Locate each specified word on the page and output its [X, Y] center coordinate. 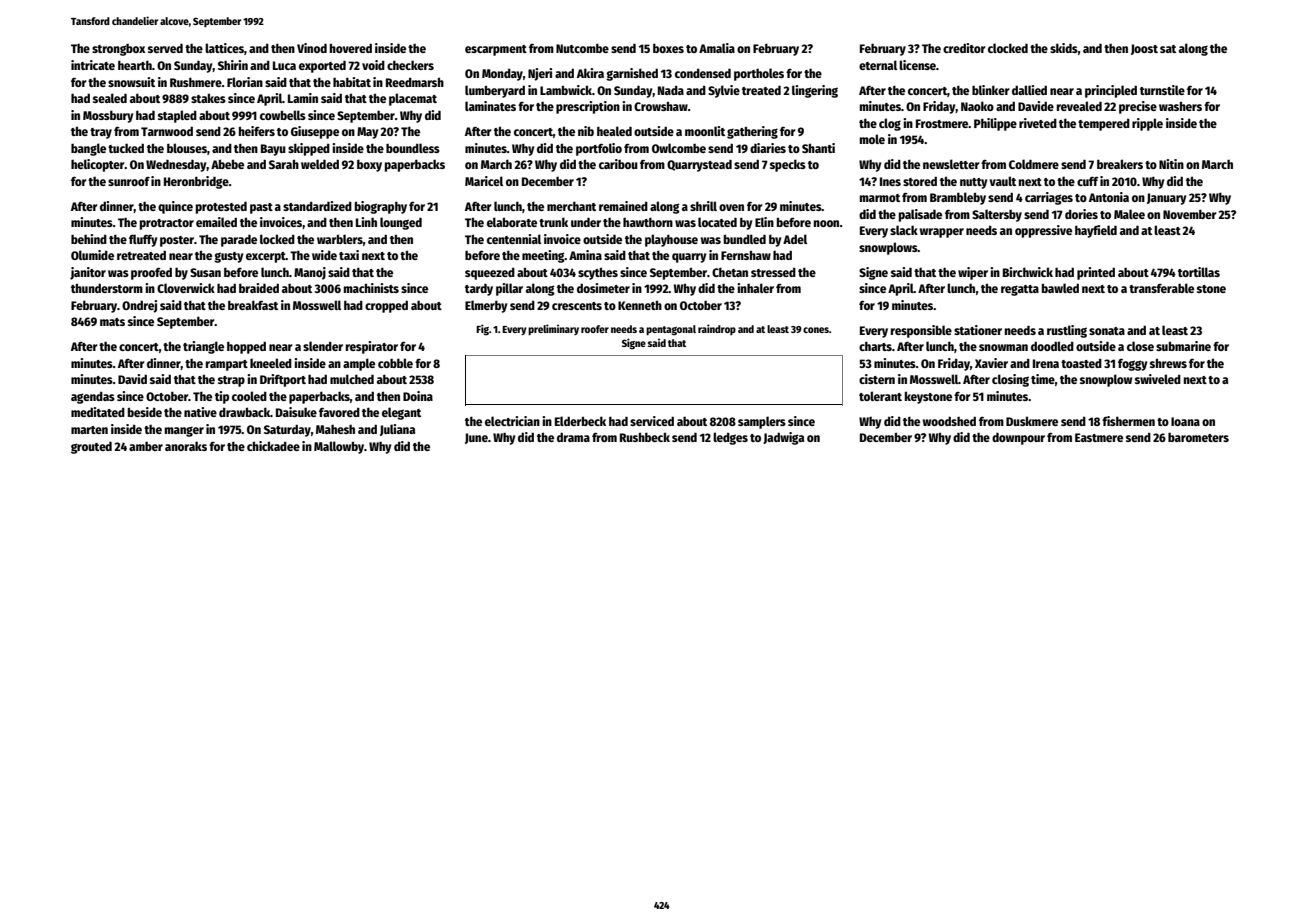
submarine [1183, 346]
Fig [482, 330]
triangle [203, 347]
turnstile [1162, 90]
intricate [93, 65]
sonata [1107, 331]
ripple [1147, 124]
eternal [878, 65]
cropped [386, 306]
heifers [257, 131]
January [1166, 199]
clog [890, 124]
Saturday [287, 430]
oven [731, 207]
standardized [317, 206]
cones [816, 330]
